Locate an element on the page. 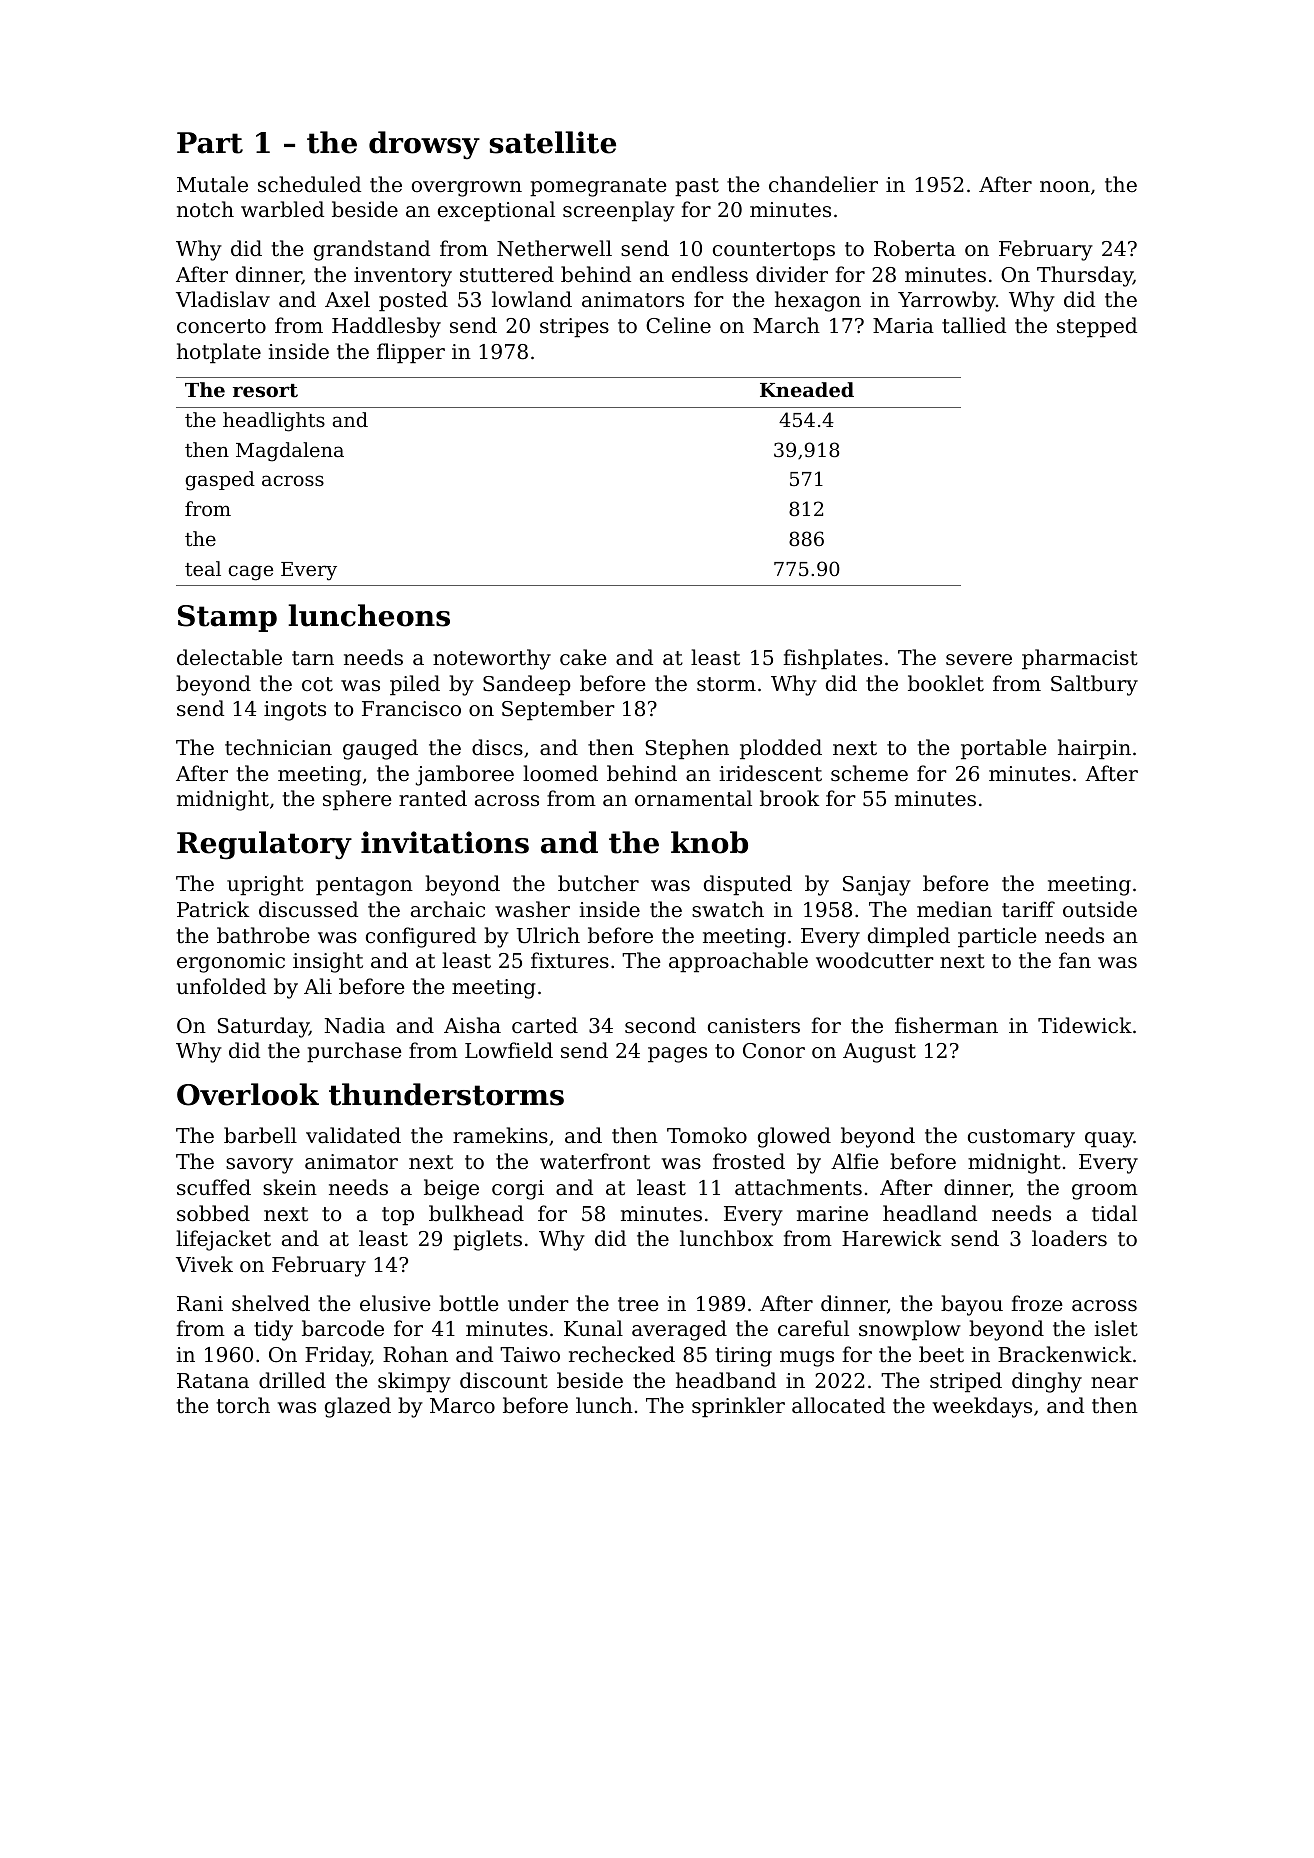  Francisco is located at coordinates (411, 709).
